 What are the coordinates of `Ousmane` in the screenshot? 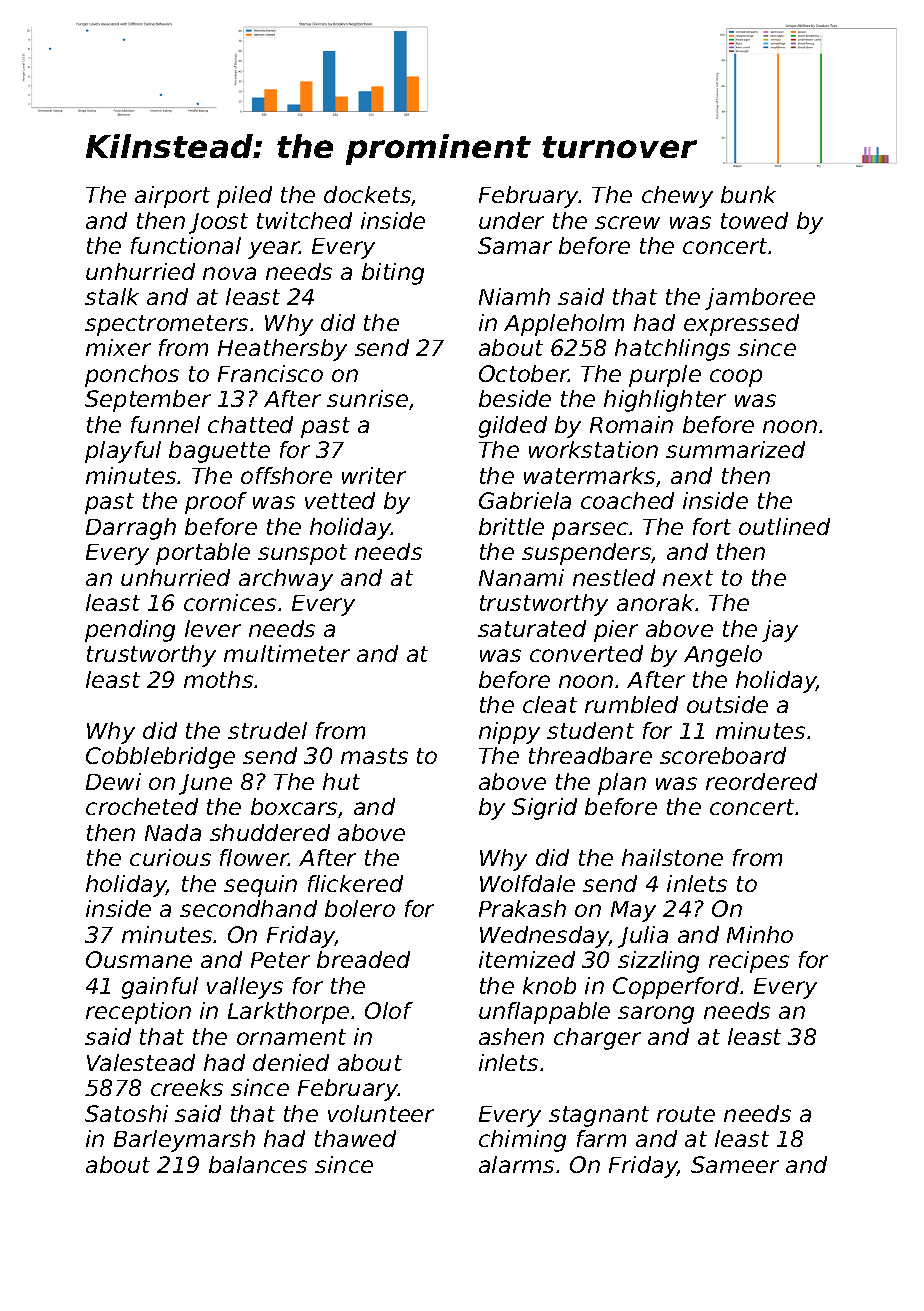 It's located at (139, 959).
